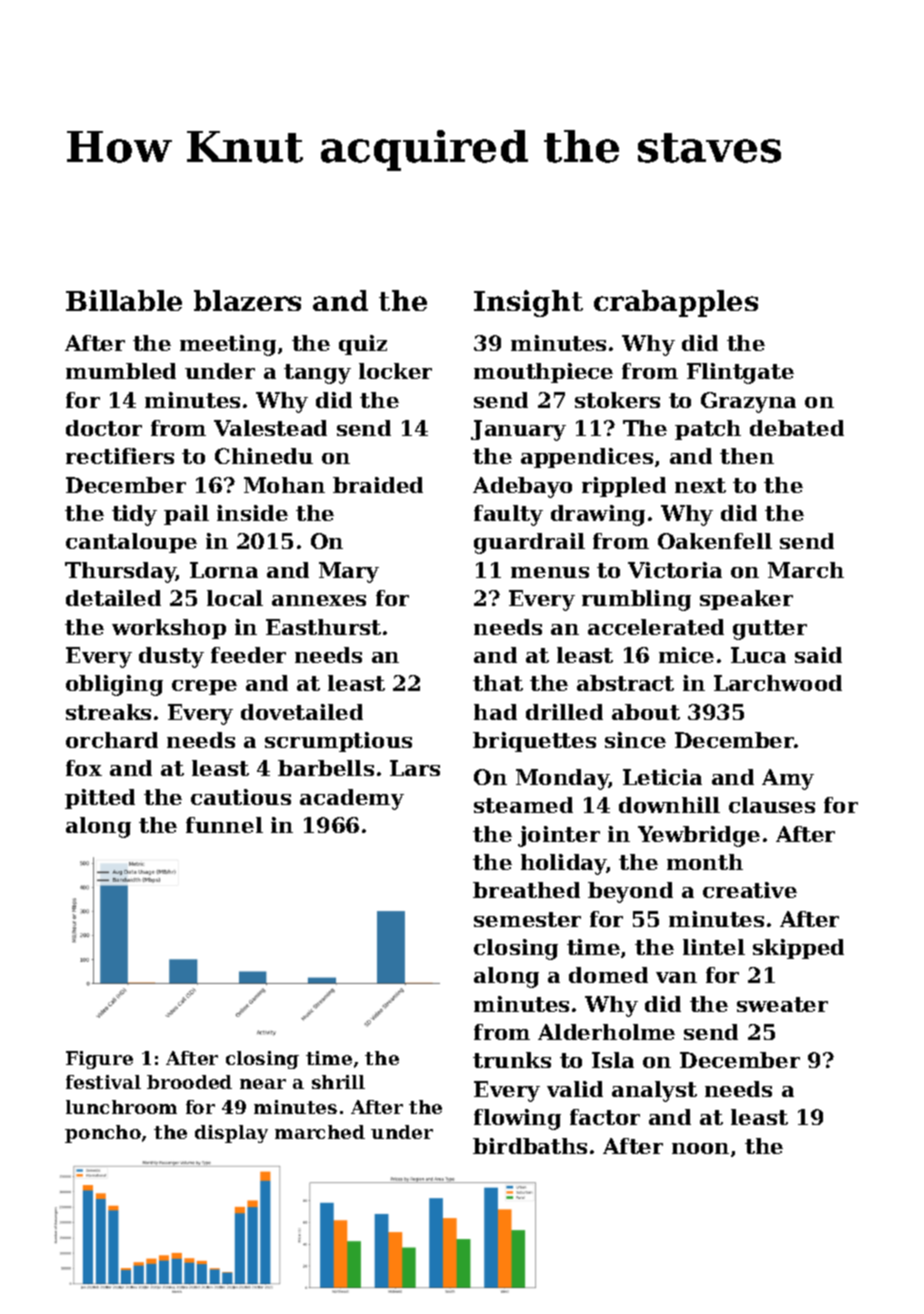  What do you see at coordinates (797, 428) in the document?
I see `debated` at bounding box center [797, 428].
